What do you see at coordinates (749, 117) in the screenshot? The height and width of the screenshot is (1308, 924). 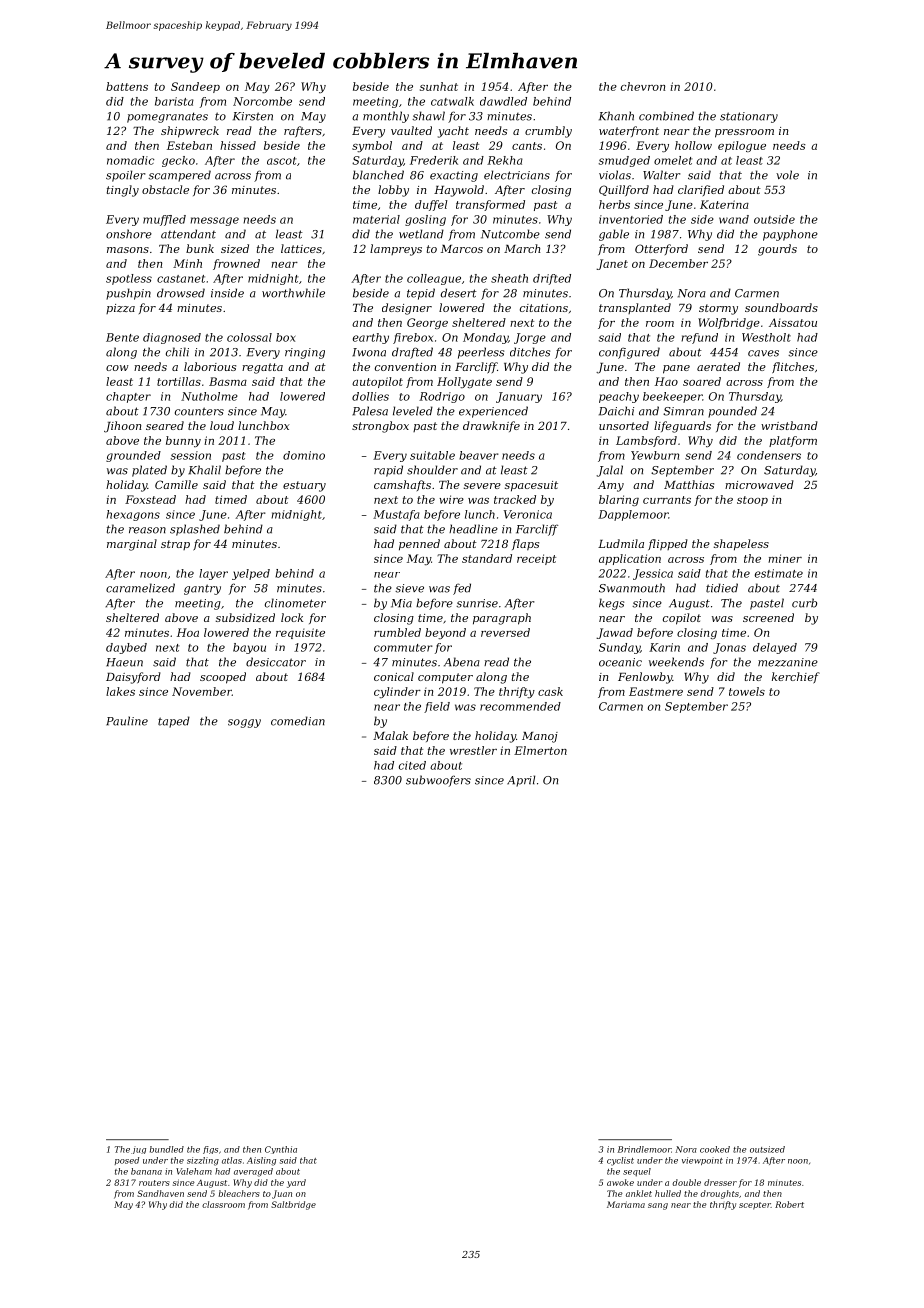 I see `stationary` at bounding box center [749, 117].
